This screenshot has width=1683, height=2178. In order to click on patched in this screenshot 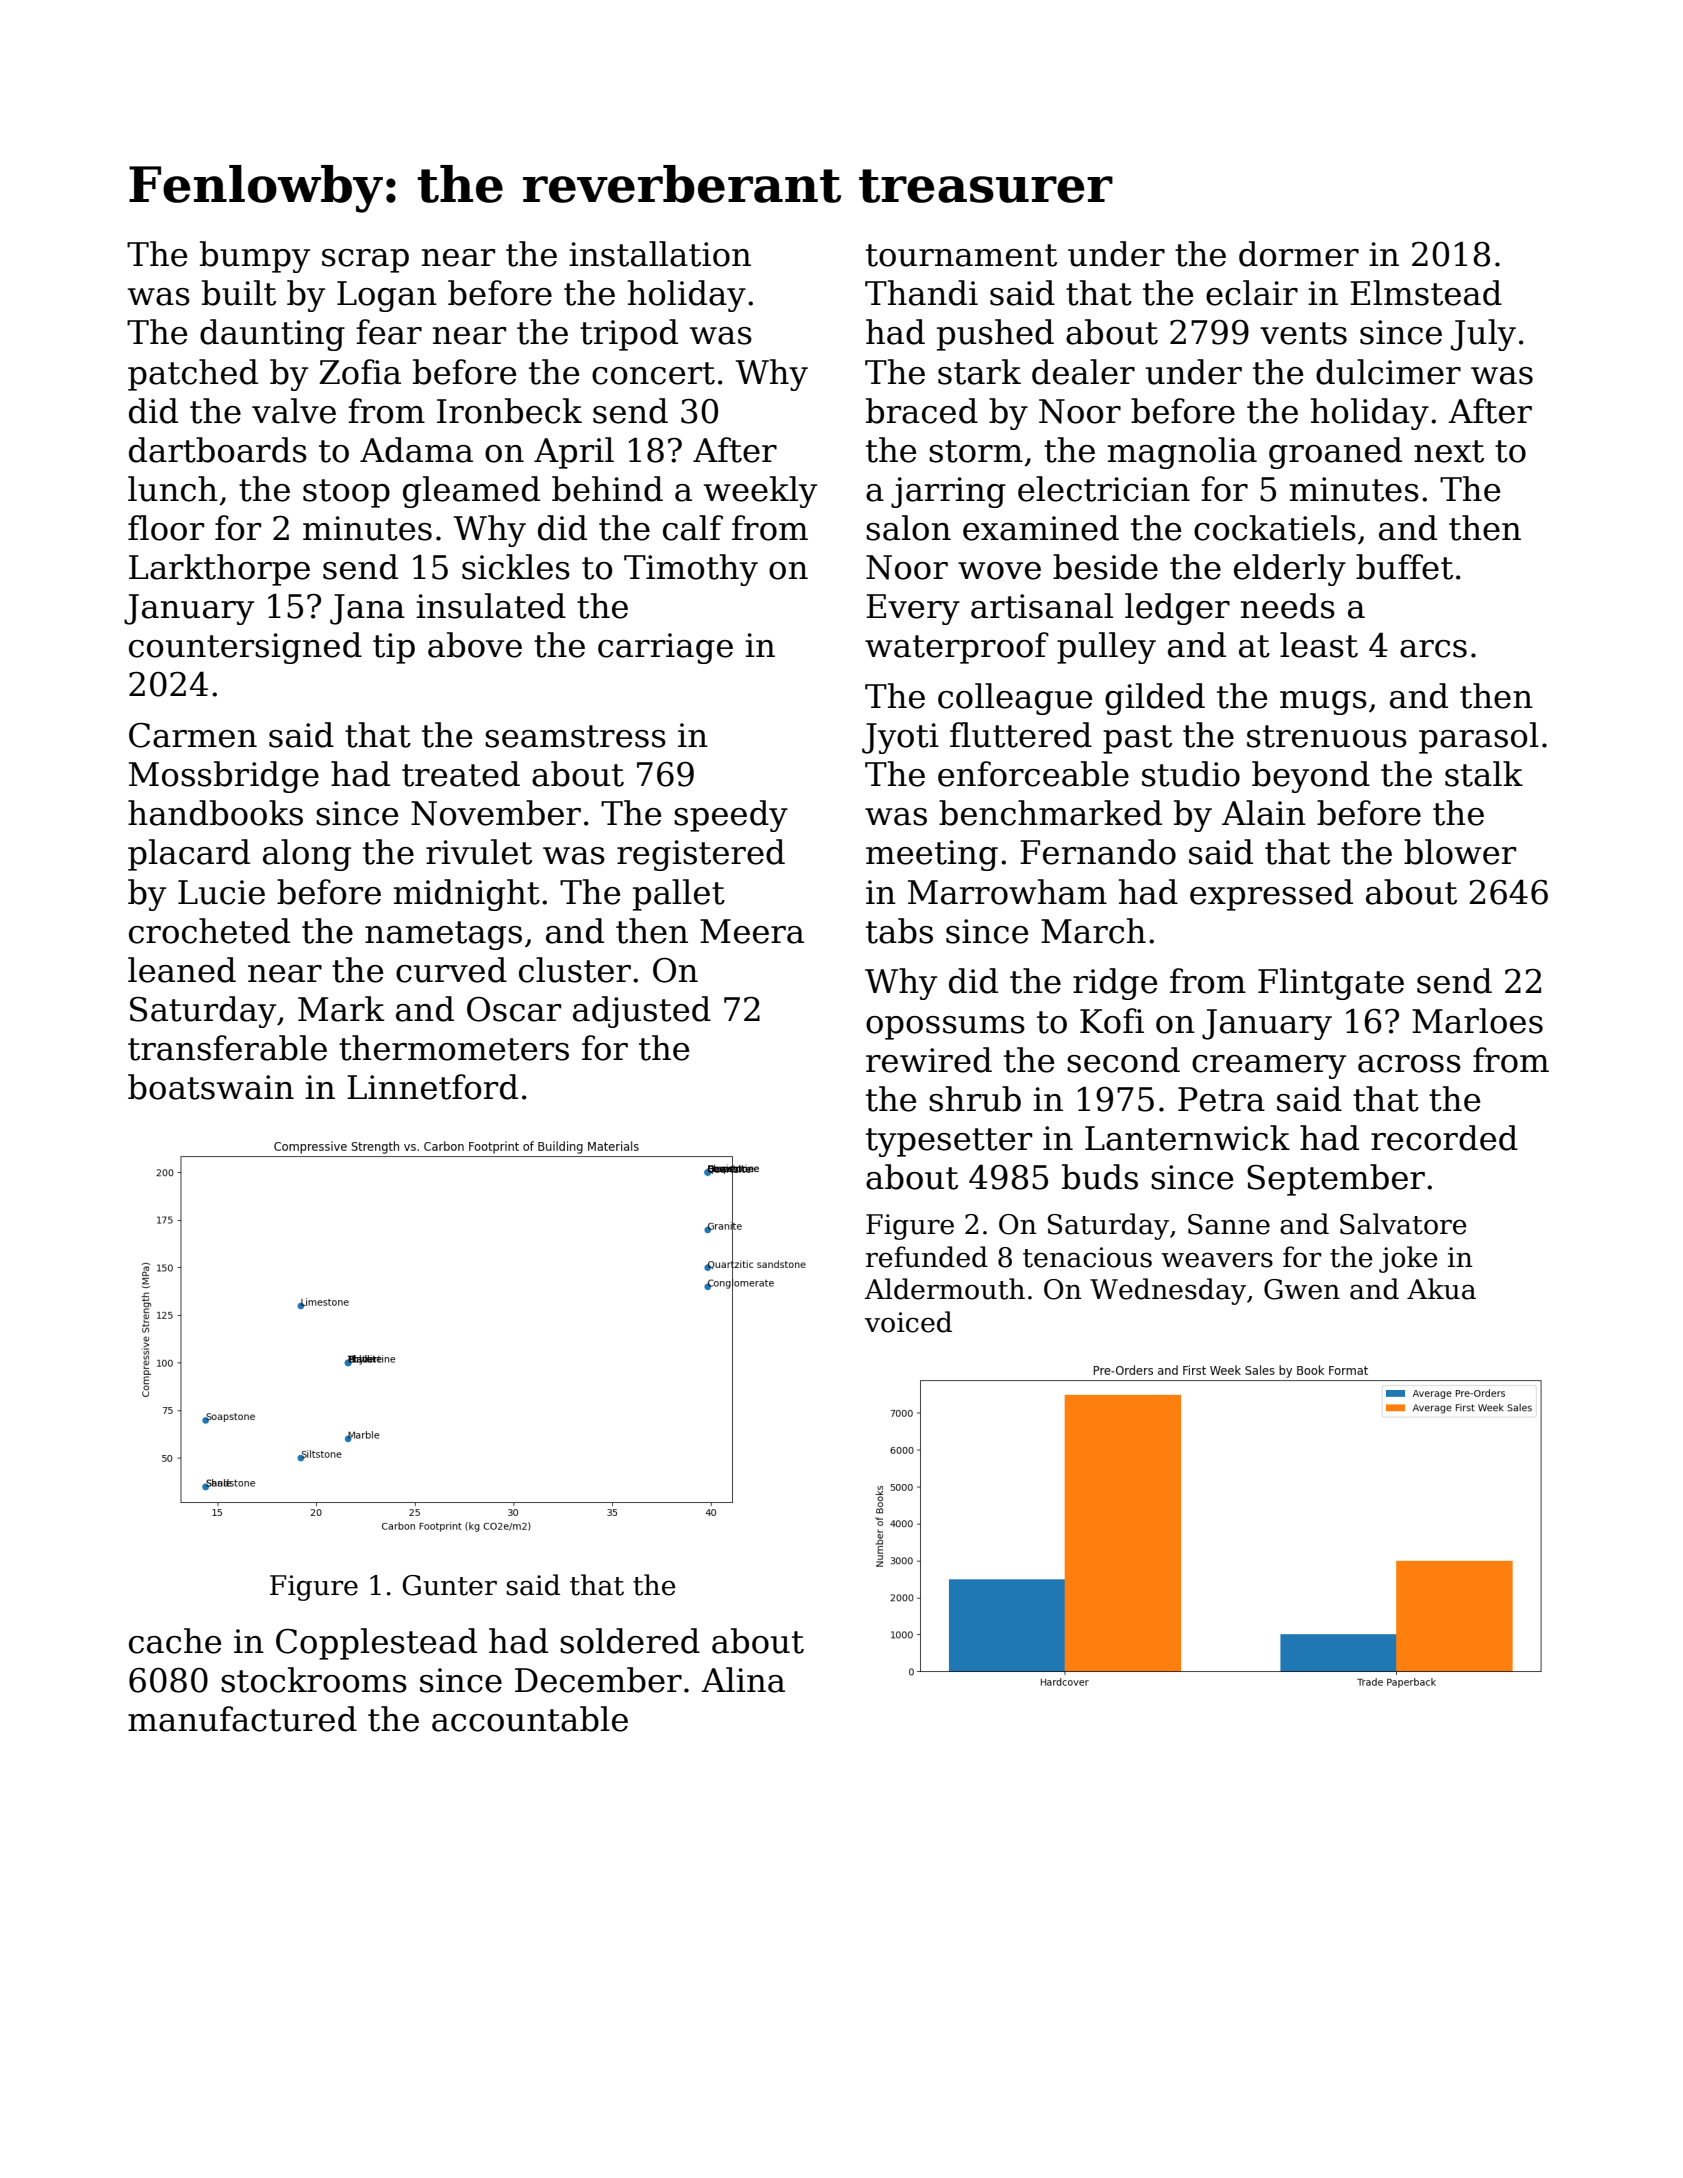, I will do `click(193, 375)`.
